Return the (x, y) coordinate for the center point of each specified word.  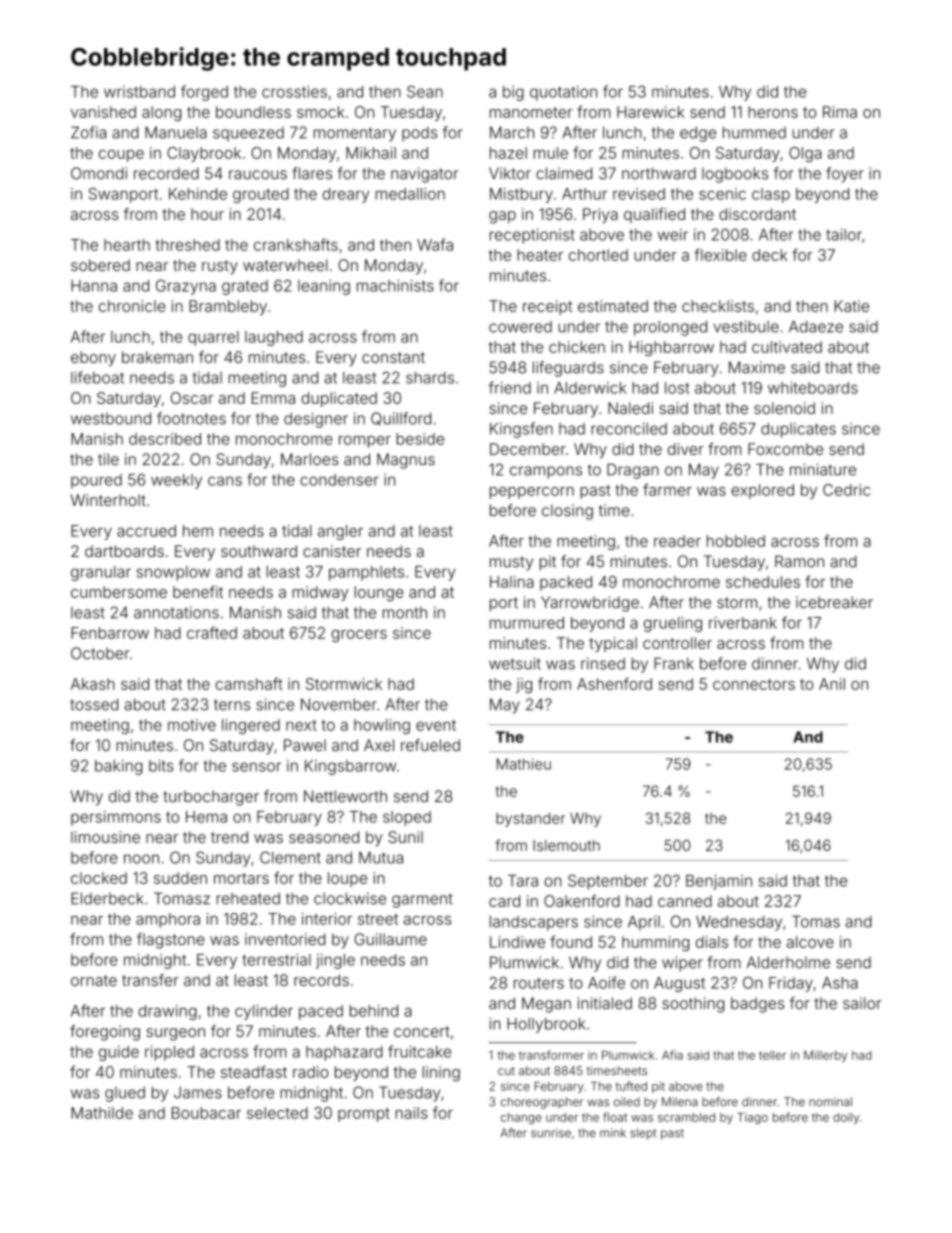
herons (773, 112)
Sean (425, 91)
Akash (93, 684)
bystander (530, 819)
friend (510, 387)
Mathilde (102, 1113)
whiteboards (813, 388)
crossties (294, 91)
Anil (832, 684)
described (165, 439)
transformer (551, 1055)
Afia (672, 1055)
